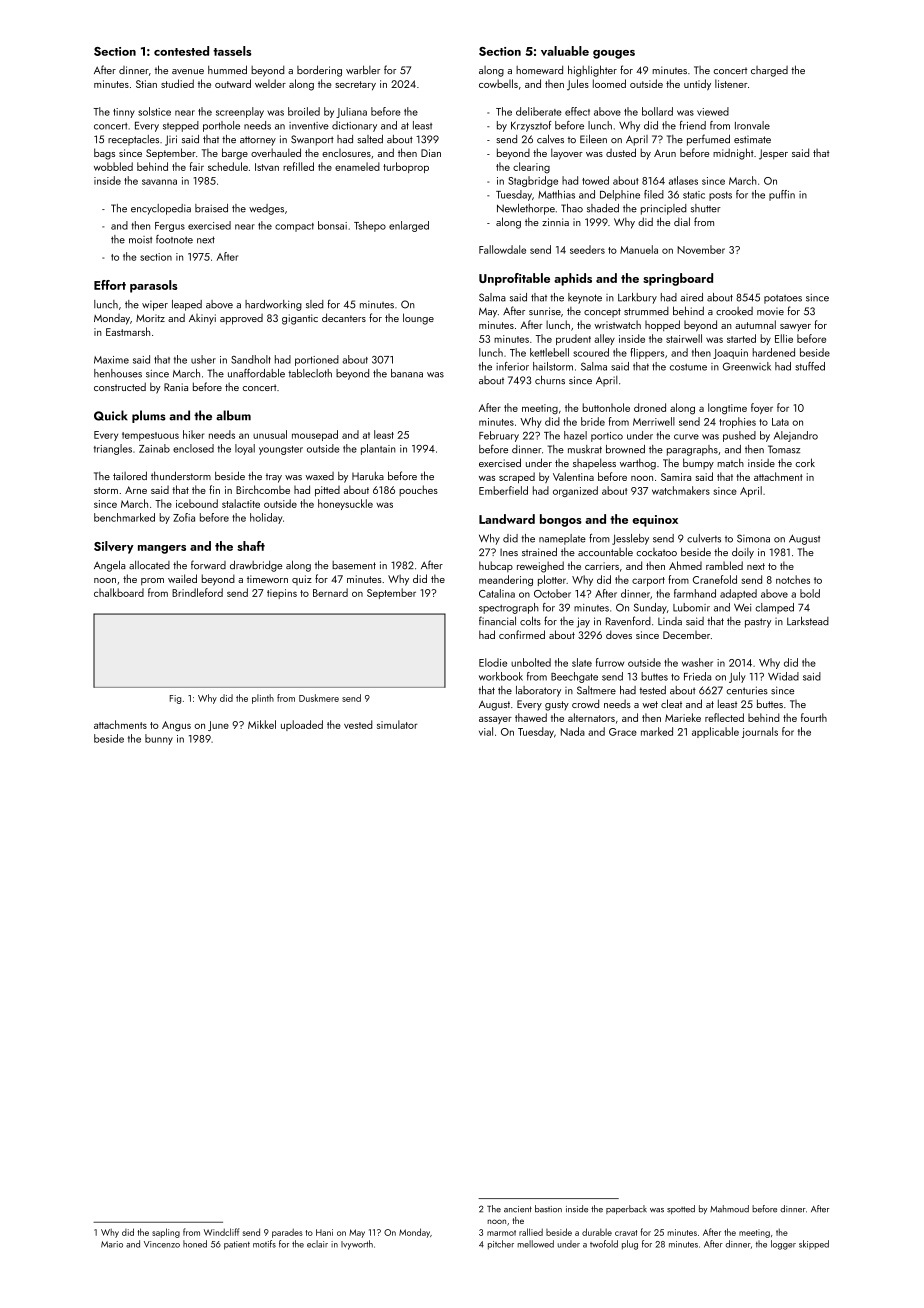  I want to click on mangers, so click(162, 549).
